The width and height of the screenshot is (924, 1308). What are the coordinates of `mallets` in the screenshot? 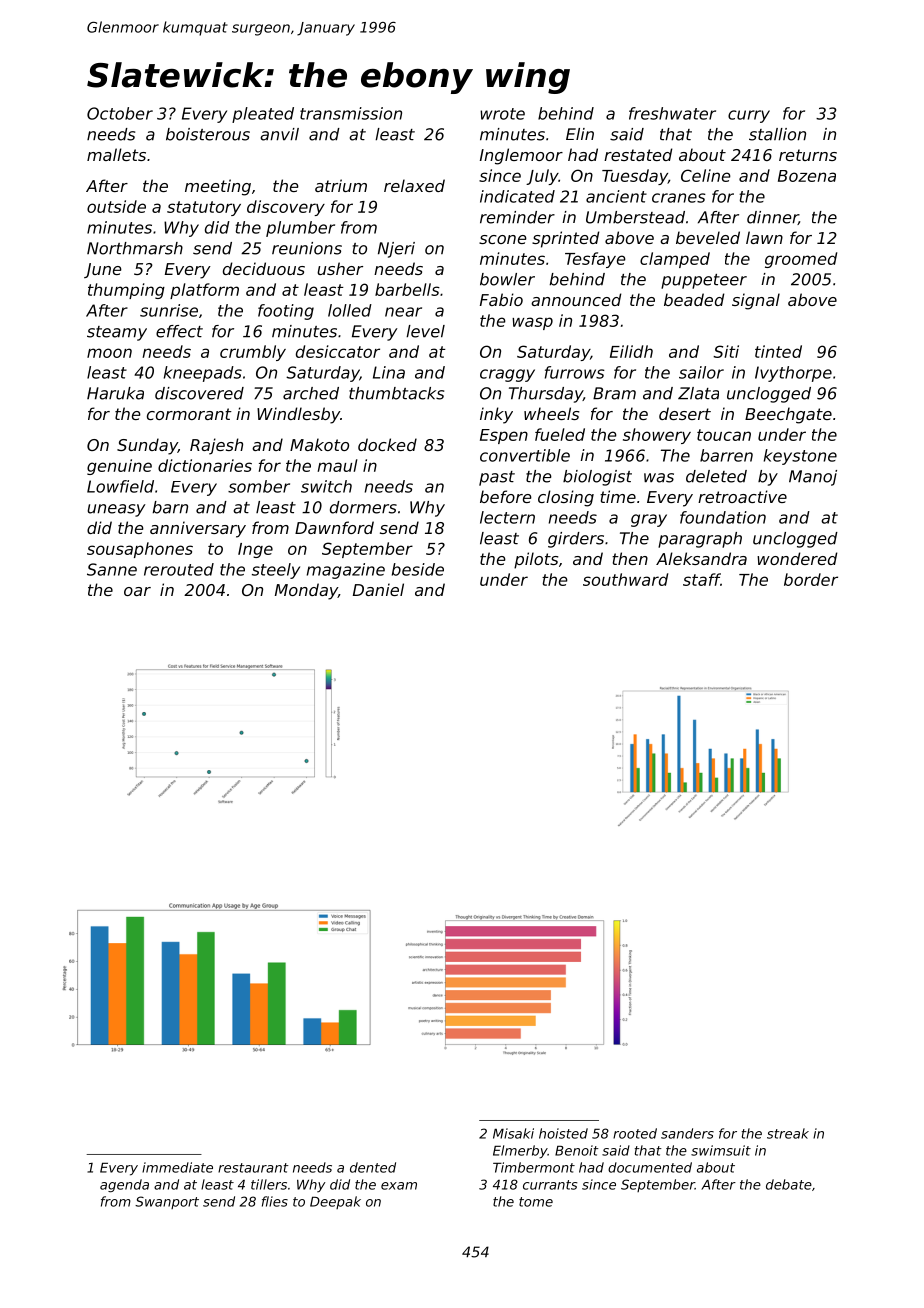 It's located at (116, 154).
